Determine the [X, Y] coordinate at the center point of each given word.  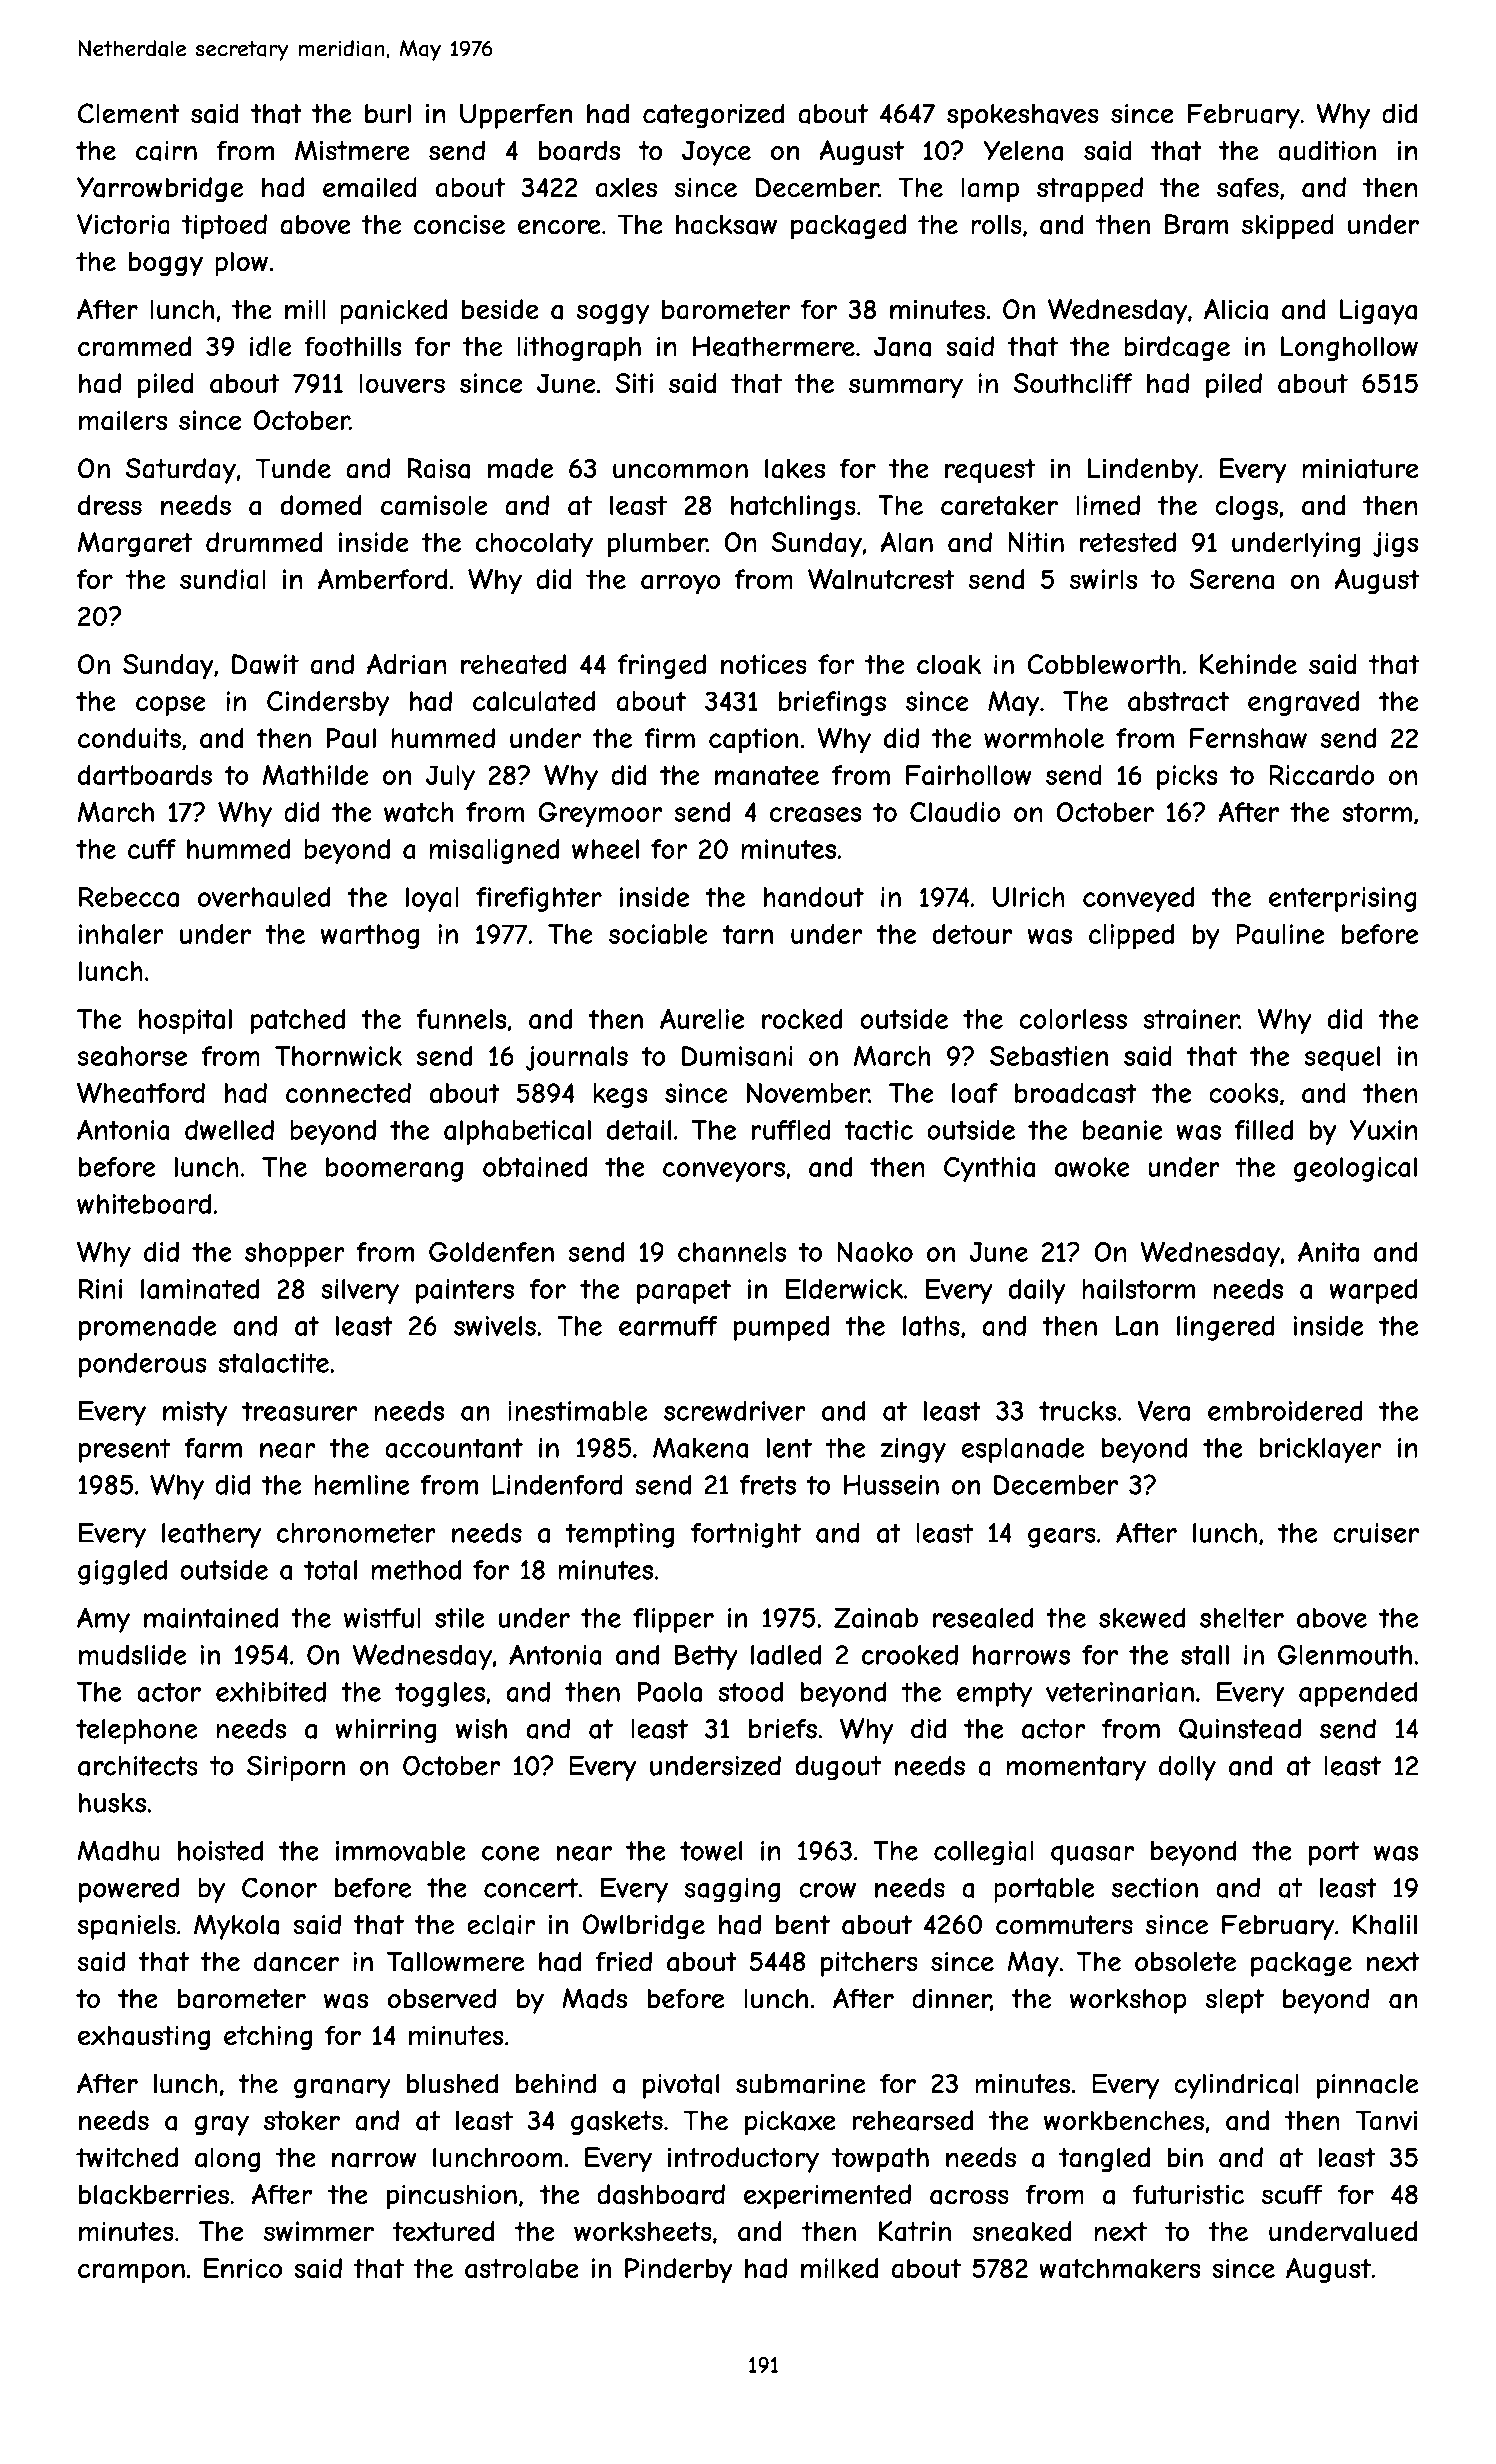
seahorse [132, 1056]
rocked [802, 1019]
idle [270, 346]
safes [1248, 187]
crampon [131, 2273]
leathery [211, 1535]
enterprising [1343, 899]
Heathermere [774, 346]
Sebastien [1049, 1056]
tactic [879, 1130]
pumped [781, 1328]
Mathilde [315, 775]
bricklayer [1320, 1450]
